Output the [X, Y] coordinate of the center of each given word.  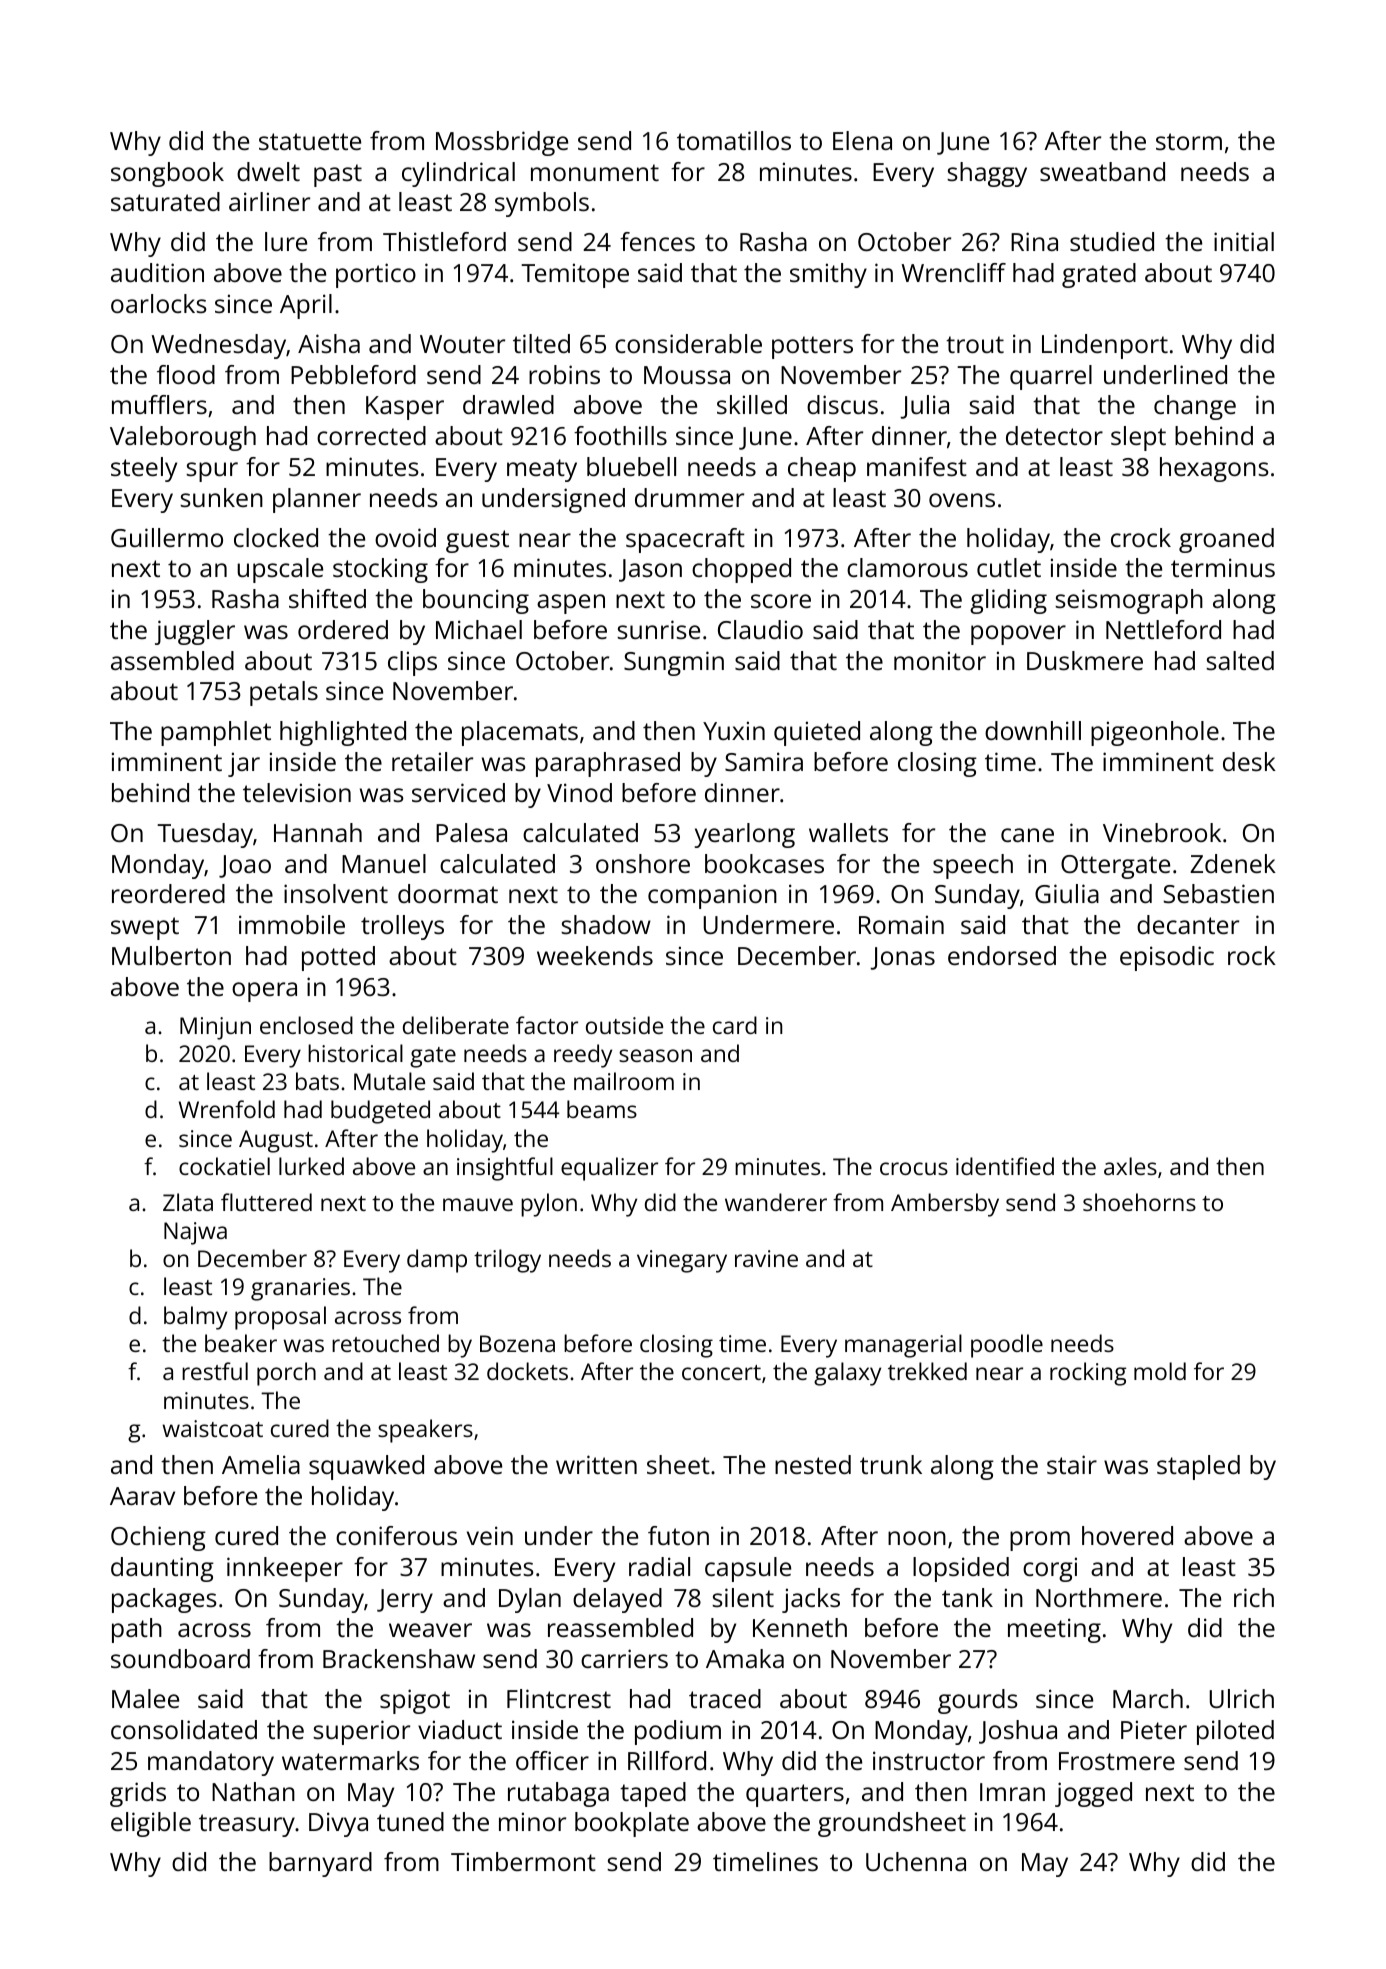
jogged [1093, 1794]
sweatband [1102, 171]
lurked [311, 1166]
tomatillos [734, 140]
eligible [151, 1824]
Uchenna [916, 1861]
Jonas [902, 958]
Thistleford [444, 241]
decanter [1188, 924]
